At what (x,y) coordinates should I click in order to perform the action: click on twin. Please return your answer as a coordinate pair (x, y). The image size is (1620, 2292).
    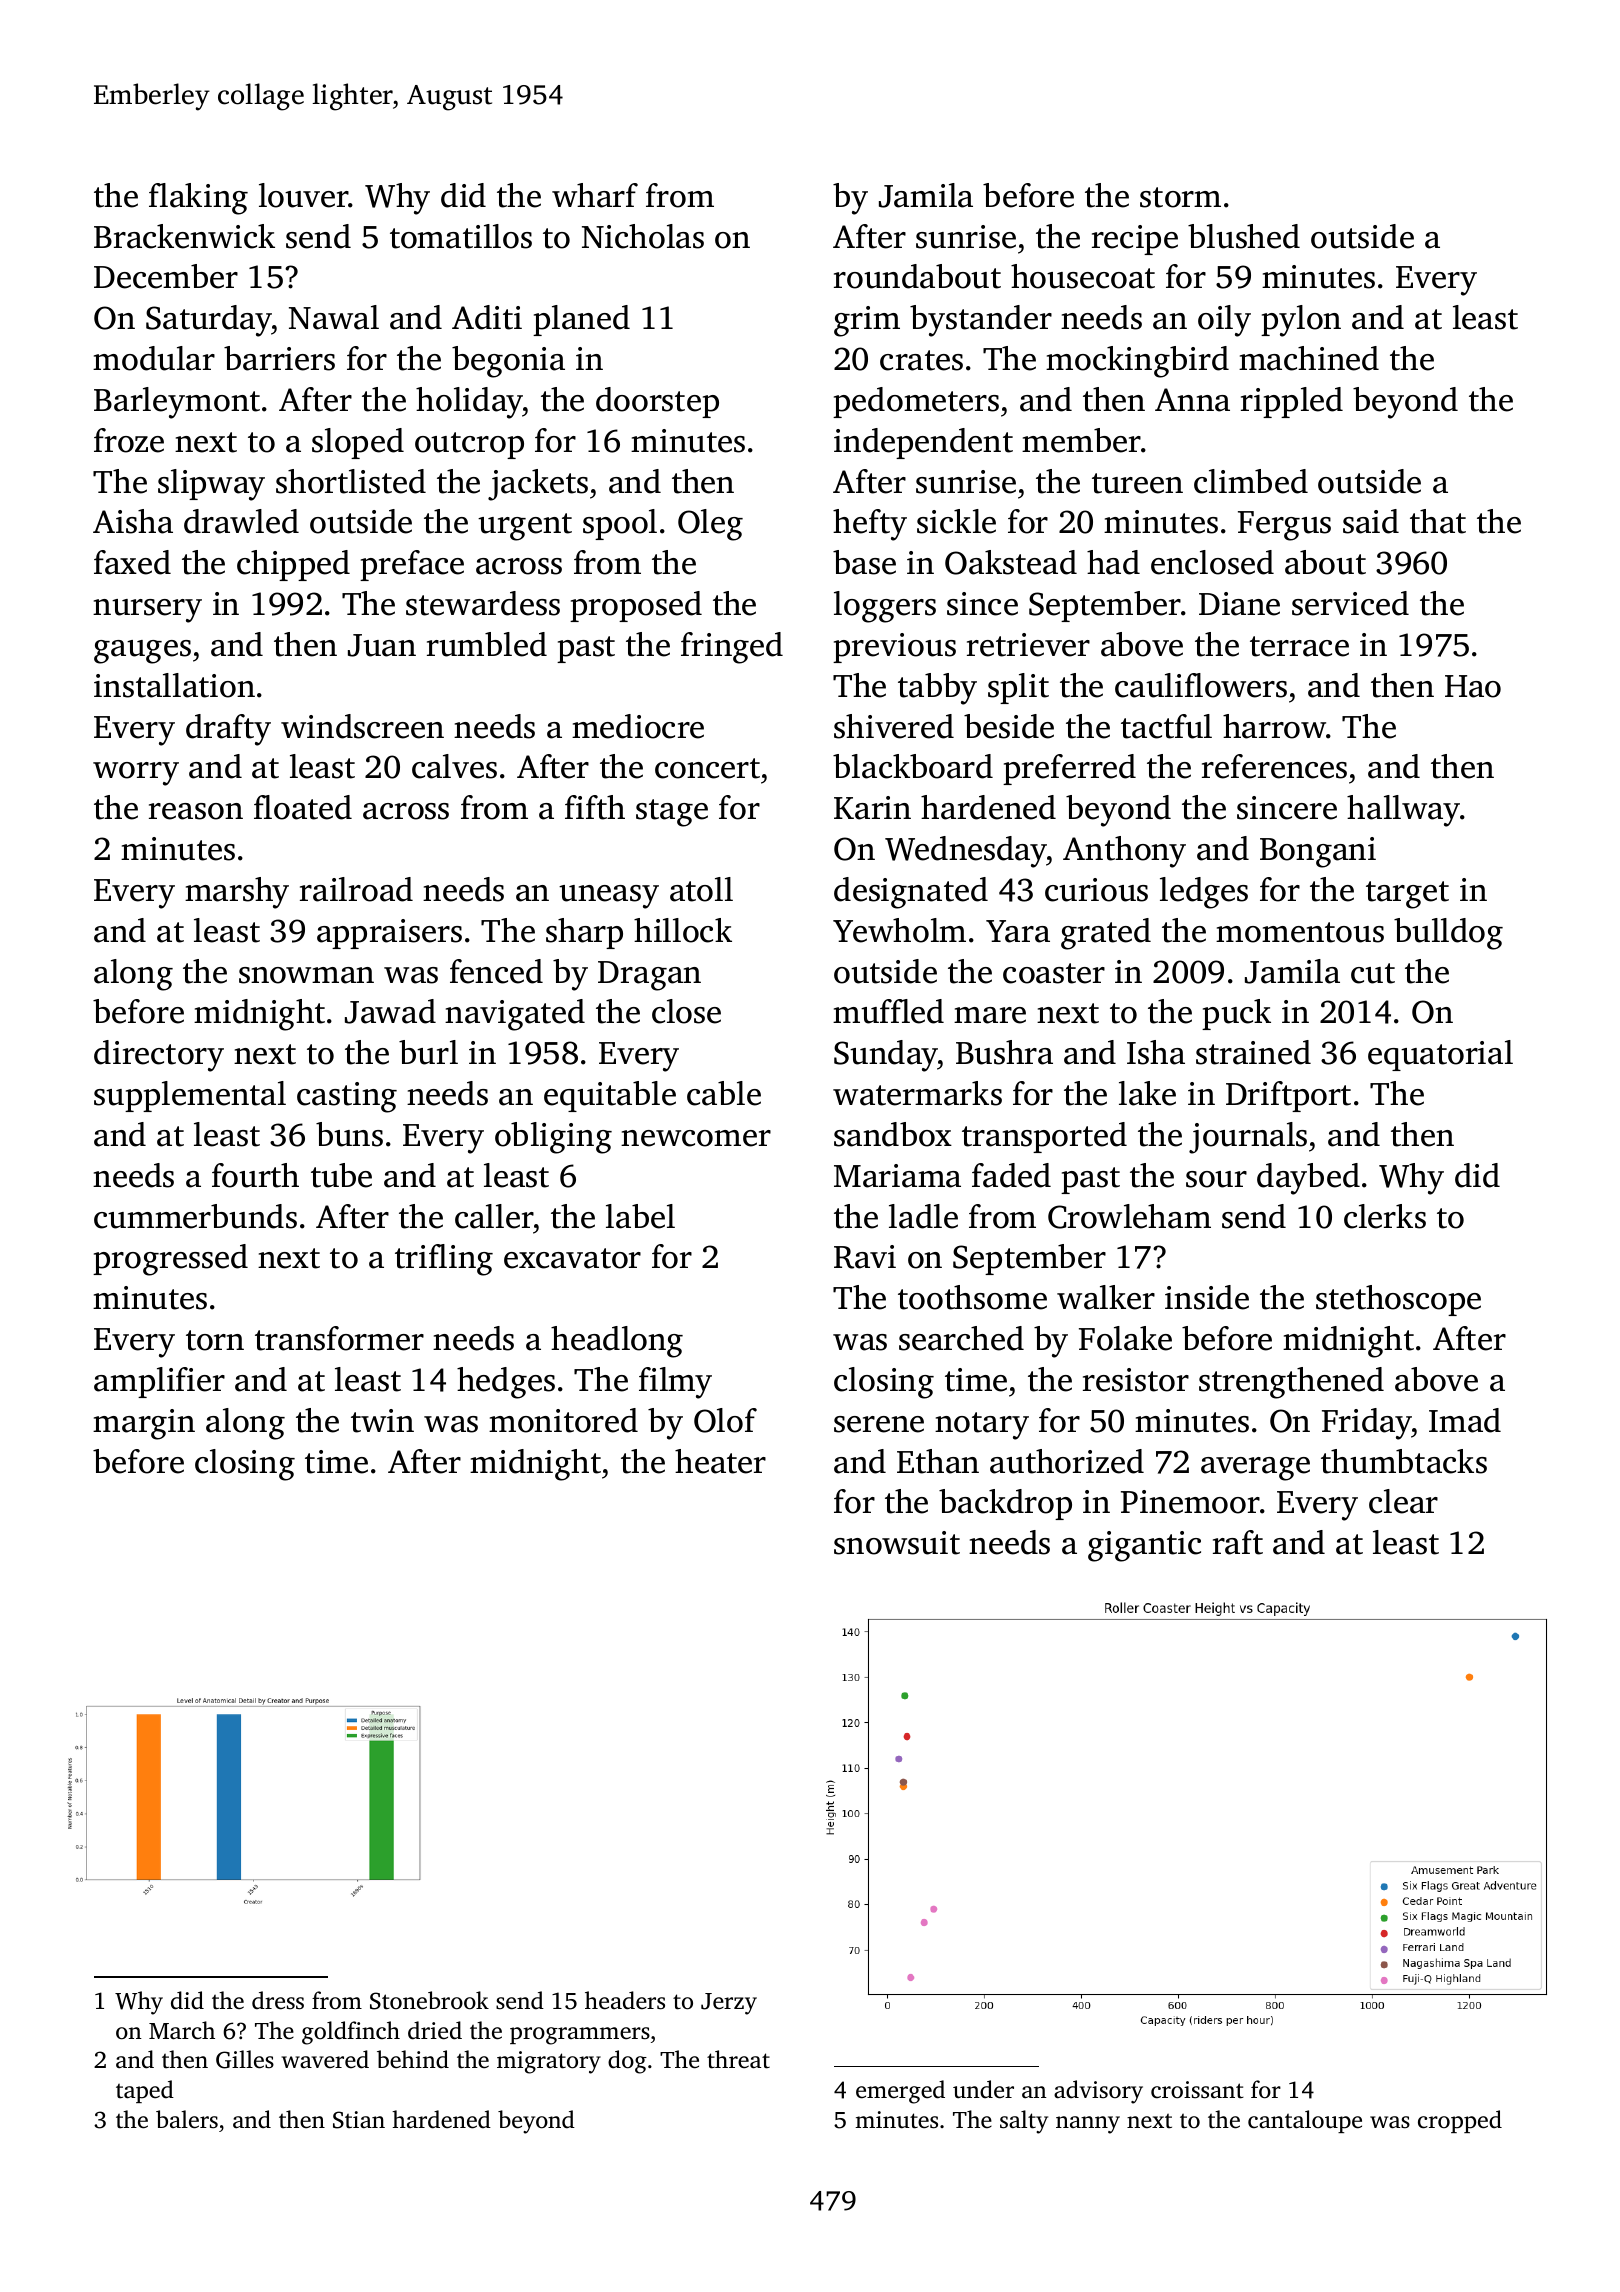
    Looking at the image, I should click on (382, 1421).
